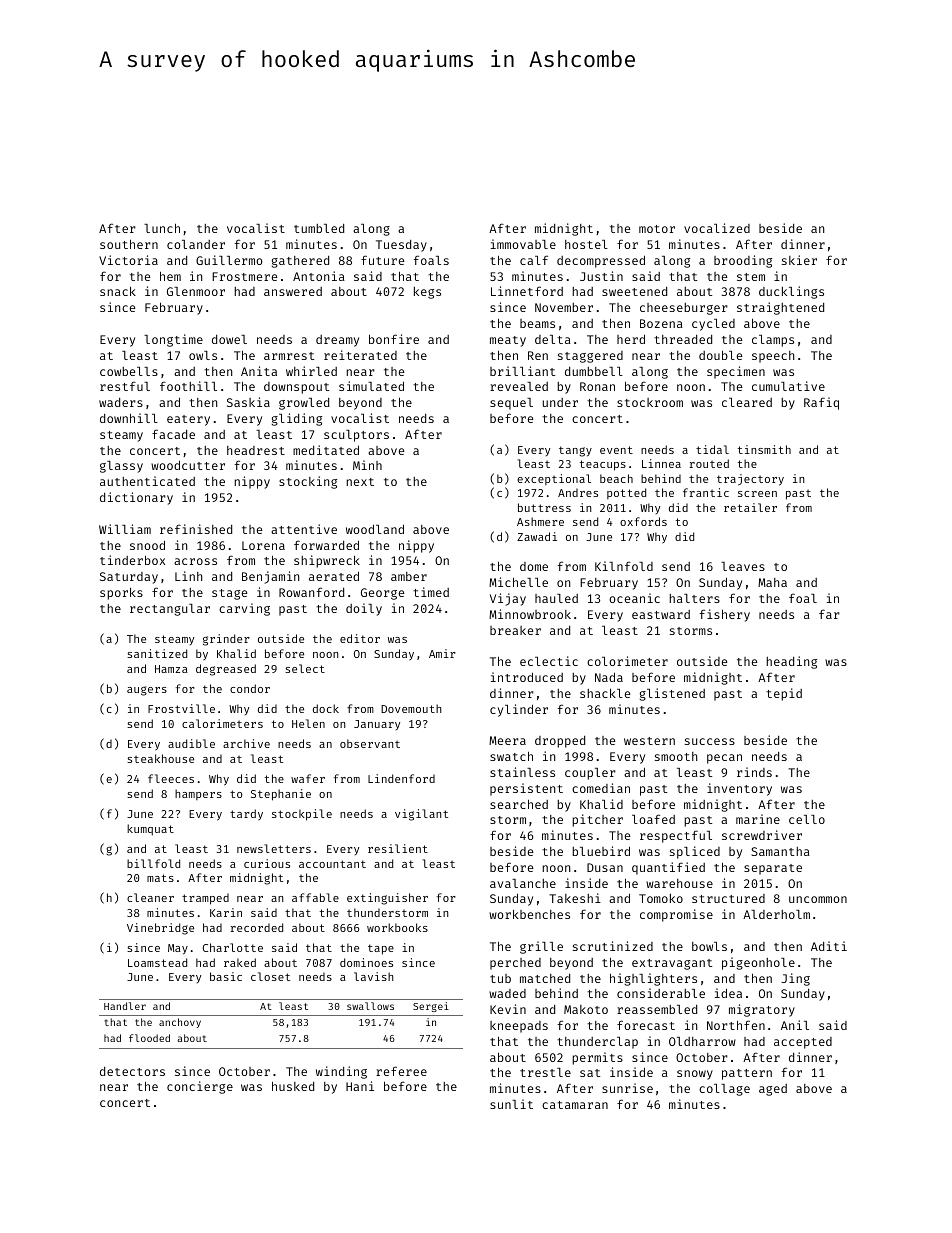  Describe the element at coordinates (575, 451) in the screenshot. I see `tangy` at that location.
